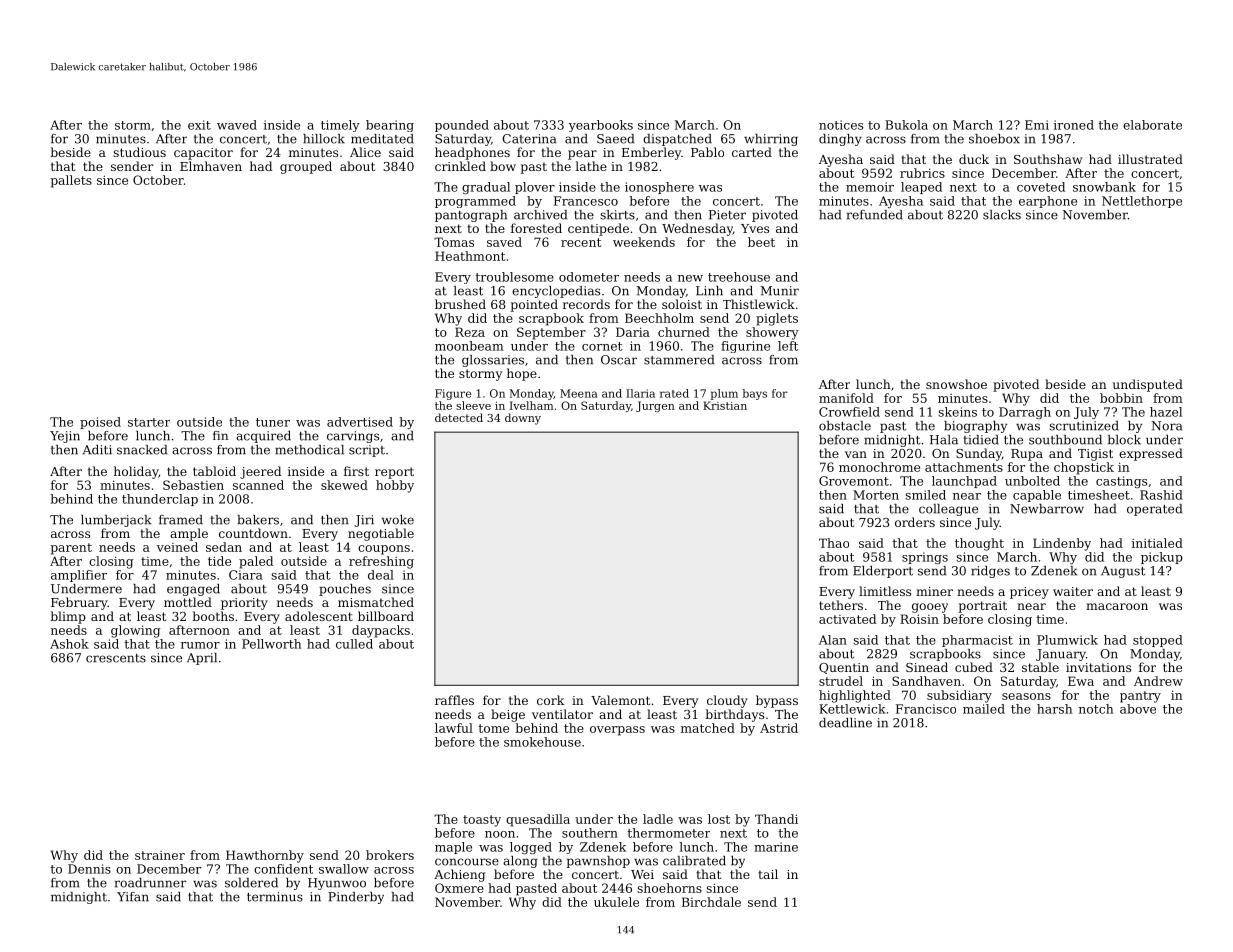 Image resolution: width=1233 pixels, height=952 pixels. Describe the element at coordinates (258, 520) in the screenshot. I see `bakers` at that location.
